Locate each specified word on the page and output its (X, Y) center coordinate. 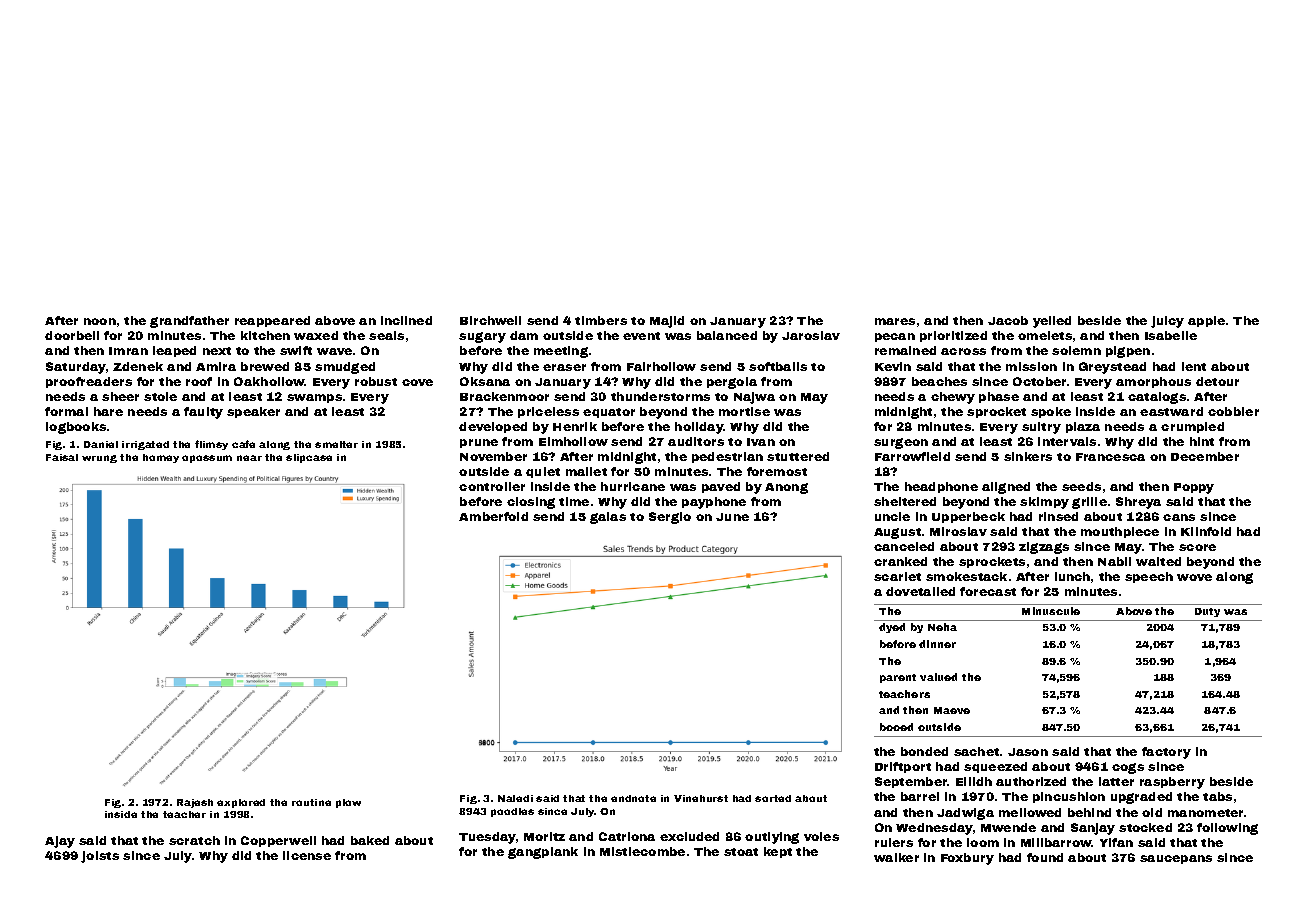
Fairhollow (661, 366)
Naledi (515, 798)
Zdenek (138, 366)
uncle (892, 516)
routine (311, 802)
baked (370, 840)
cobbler (1233, 411)
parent (898, 678)
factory (1166, 753)
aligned (1006, 488)
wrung (99, 459)
